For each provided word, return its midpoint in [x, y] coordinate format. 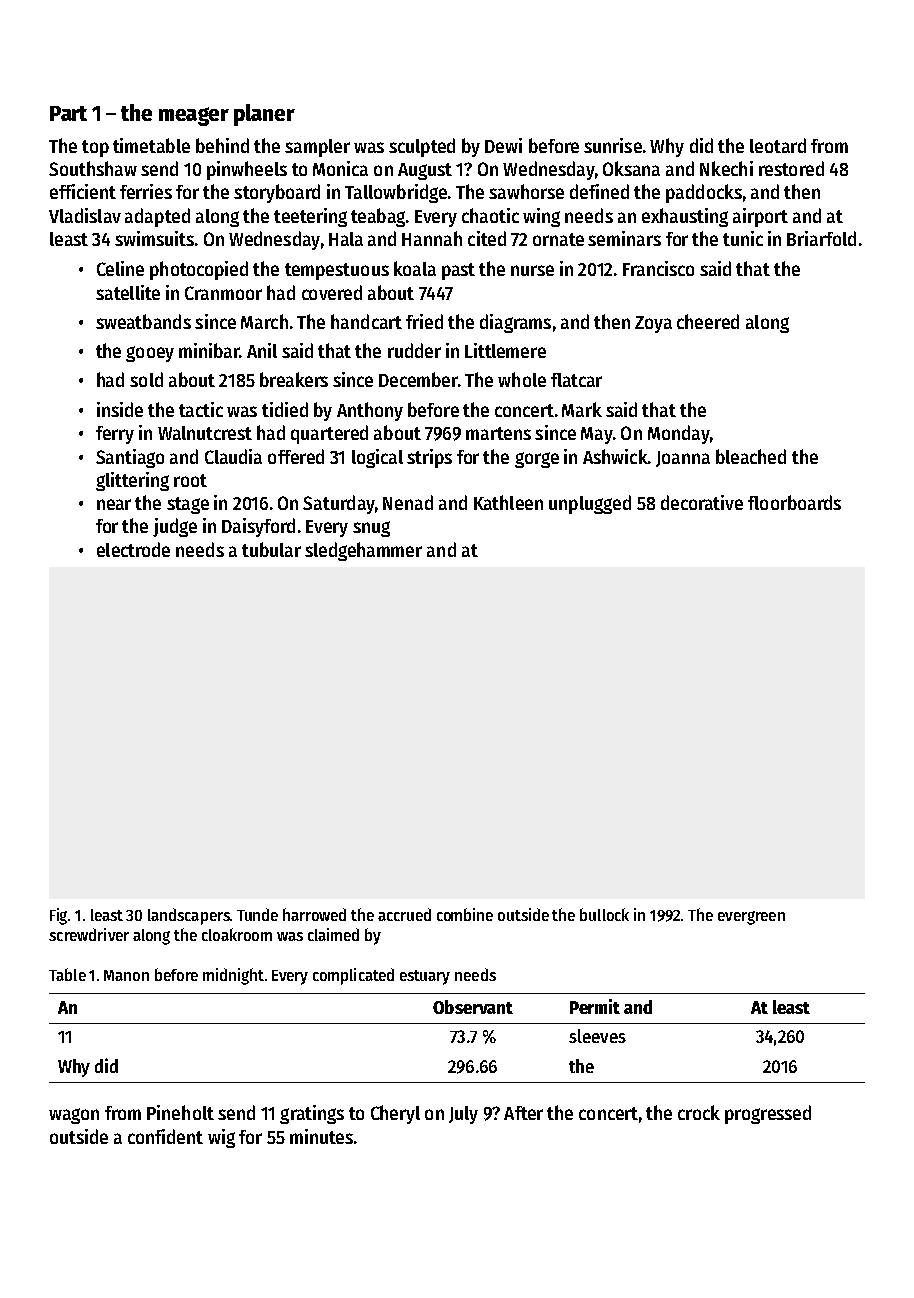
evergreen [751, 918]
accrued [404, 914]
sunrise [613, 145]
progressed [768, 1114]
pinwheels [247, 170]
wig [221, 1138]
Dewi [503, 145]
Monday [679, 434]
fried [424, 321]
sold [146, 379]
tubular [271, 549]
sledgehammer [363, 551]
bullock [604, 914]
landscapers [189, 916]
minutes [321, 1136]
